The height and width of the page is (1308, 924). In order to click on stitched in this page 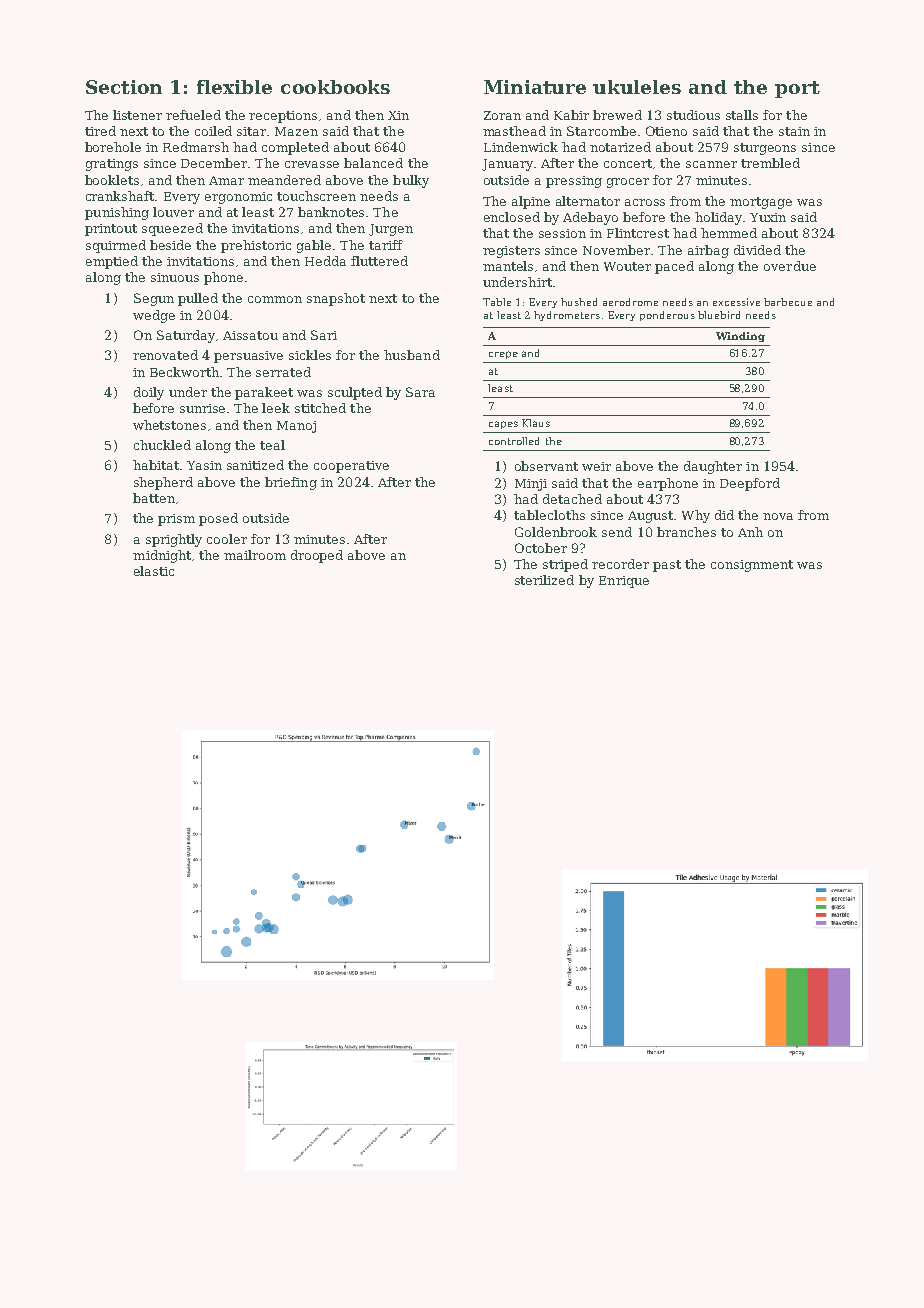, I will do `click(320, 408)`.
